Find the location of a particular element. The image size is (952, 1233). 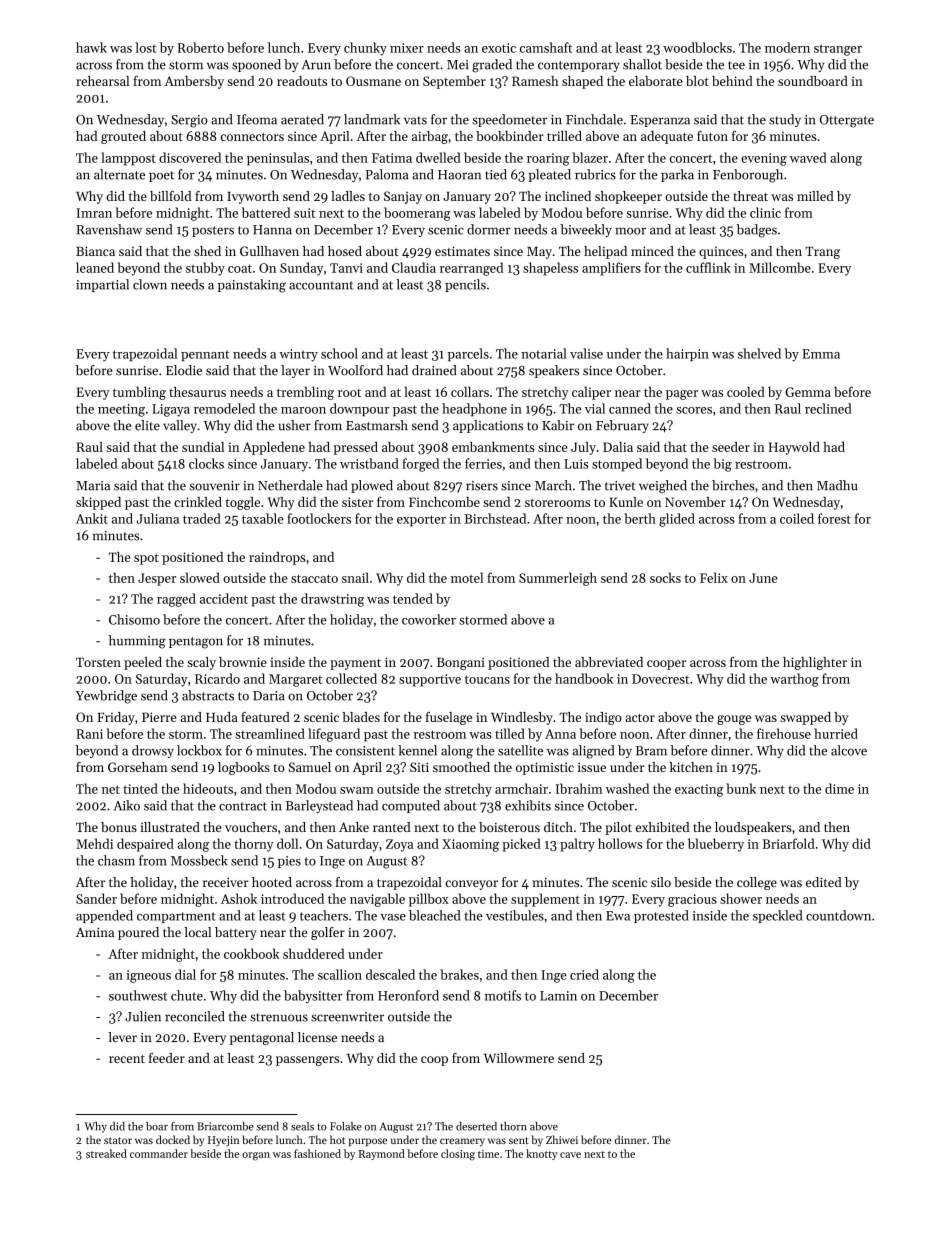

dime is located at coordinates (839, 788).
